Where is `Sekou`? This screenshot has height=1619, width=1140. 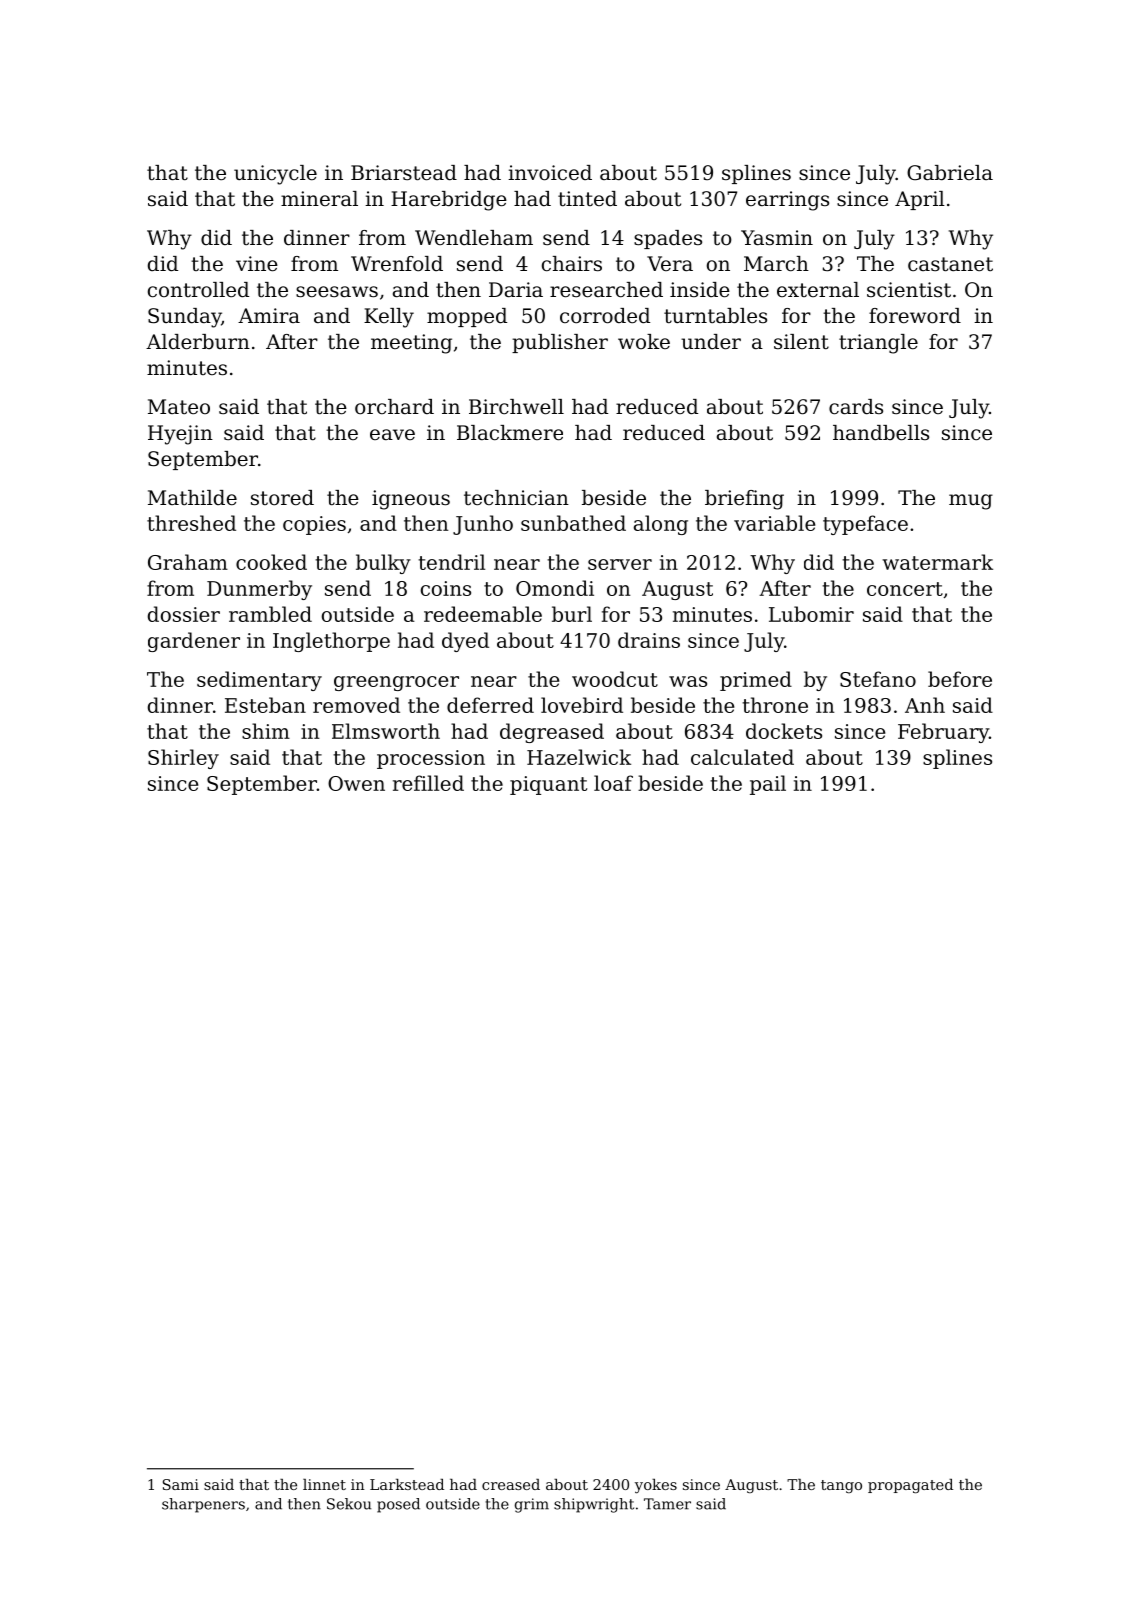 Sekou is located at coordinates (349, 1504).
